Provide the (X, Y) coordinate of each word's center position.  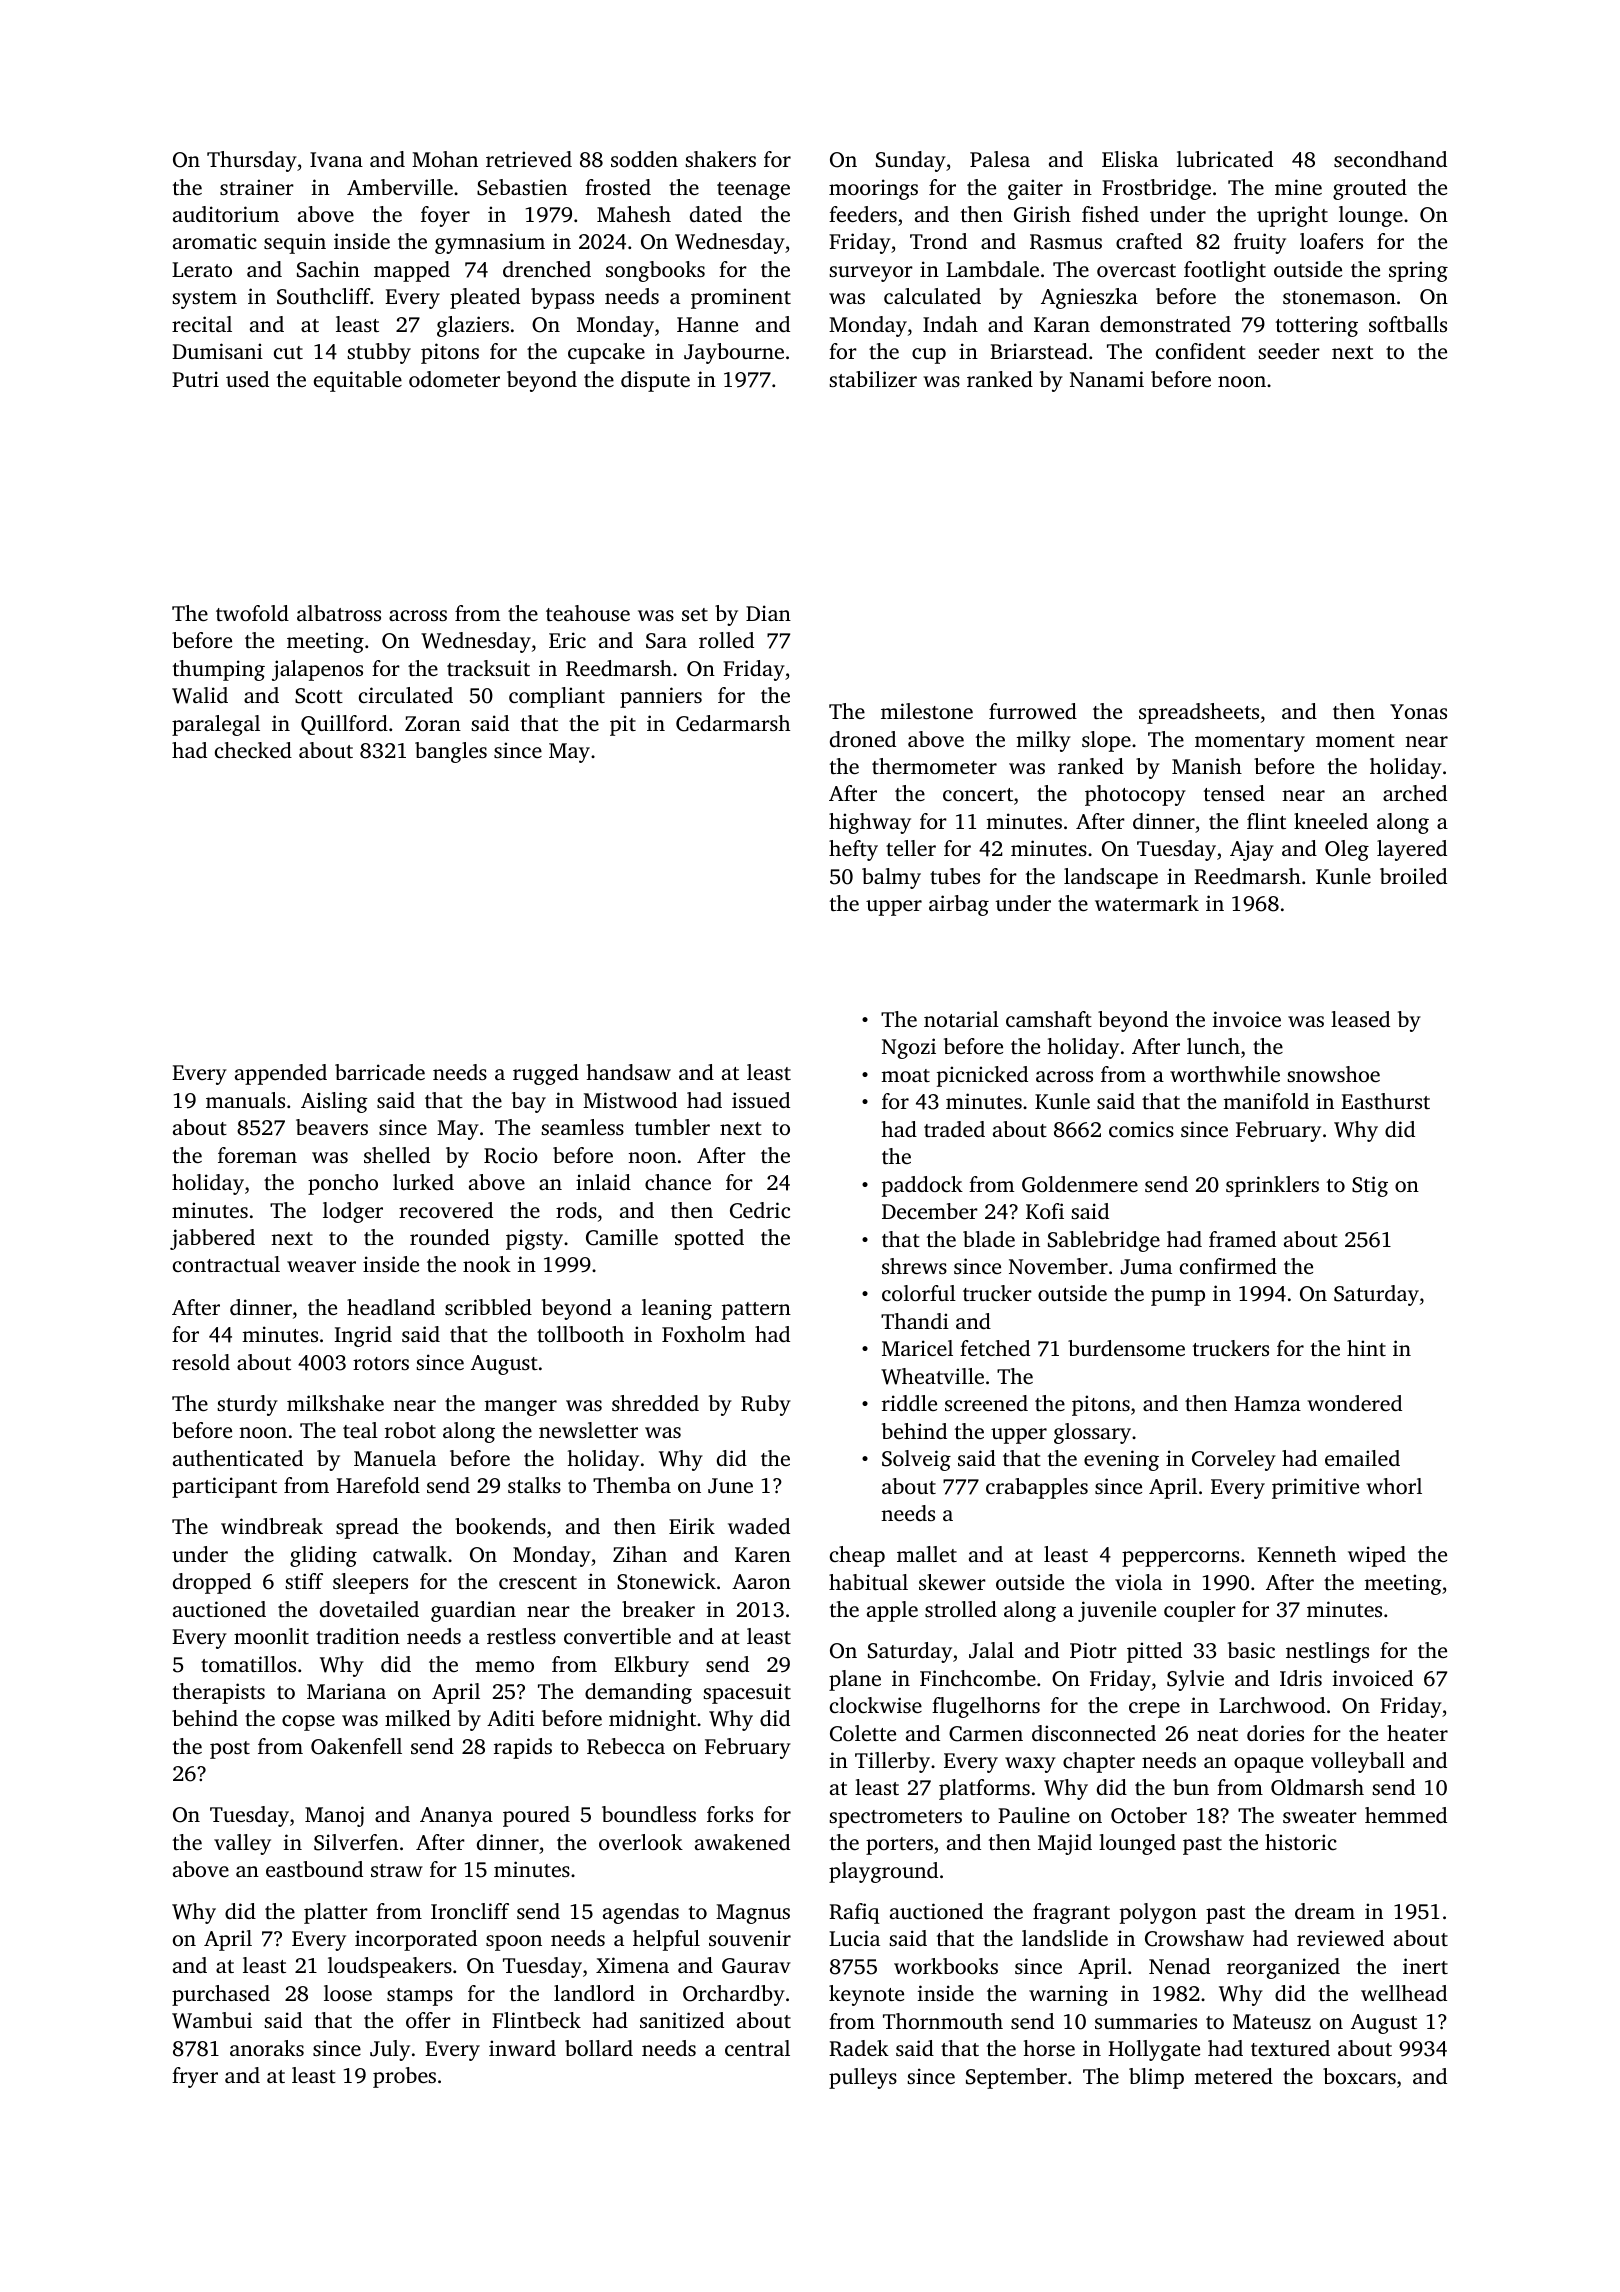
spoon (514, 1943)
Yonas (1418, 711)
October (1149, 1815)
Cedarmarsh (733, 723)
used (247, 379)
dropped (212, 1583)
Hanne (707, 324)
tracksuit (488, 668)
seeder (1289, 351)
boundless (649, 1814)
